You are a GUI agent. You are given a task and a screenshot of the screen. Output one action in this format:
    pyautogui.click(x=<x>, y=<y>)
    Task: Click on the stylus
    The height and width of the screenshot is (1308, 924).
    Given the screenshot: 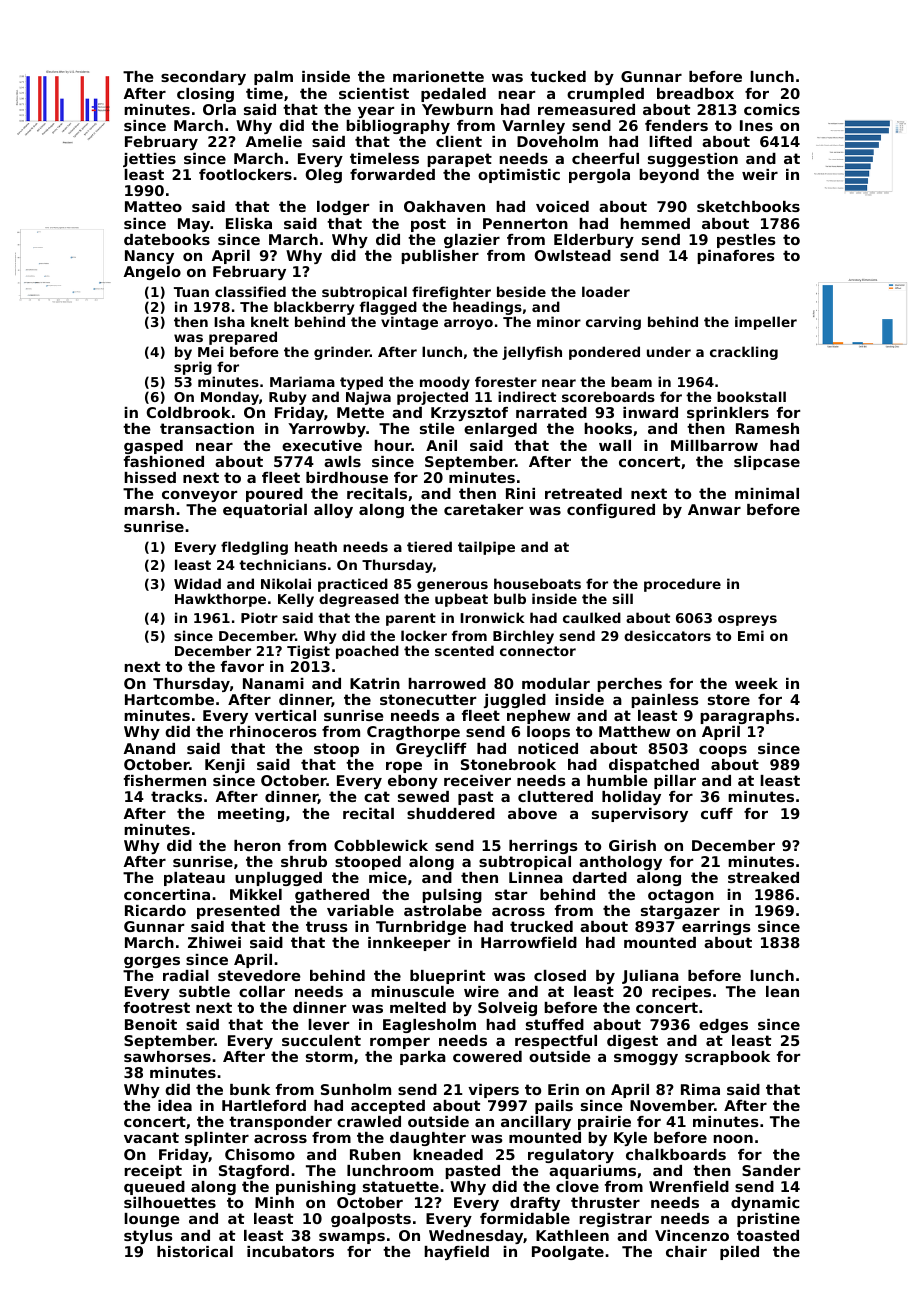 What is the action you would take?
    pyautogui.click(x=148, y=1237)
